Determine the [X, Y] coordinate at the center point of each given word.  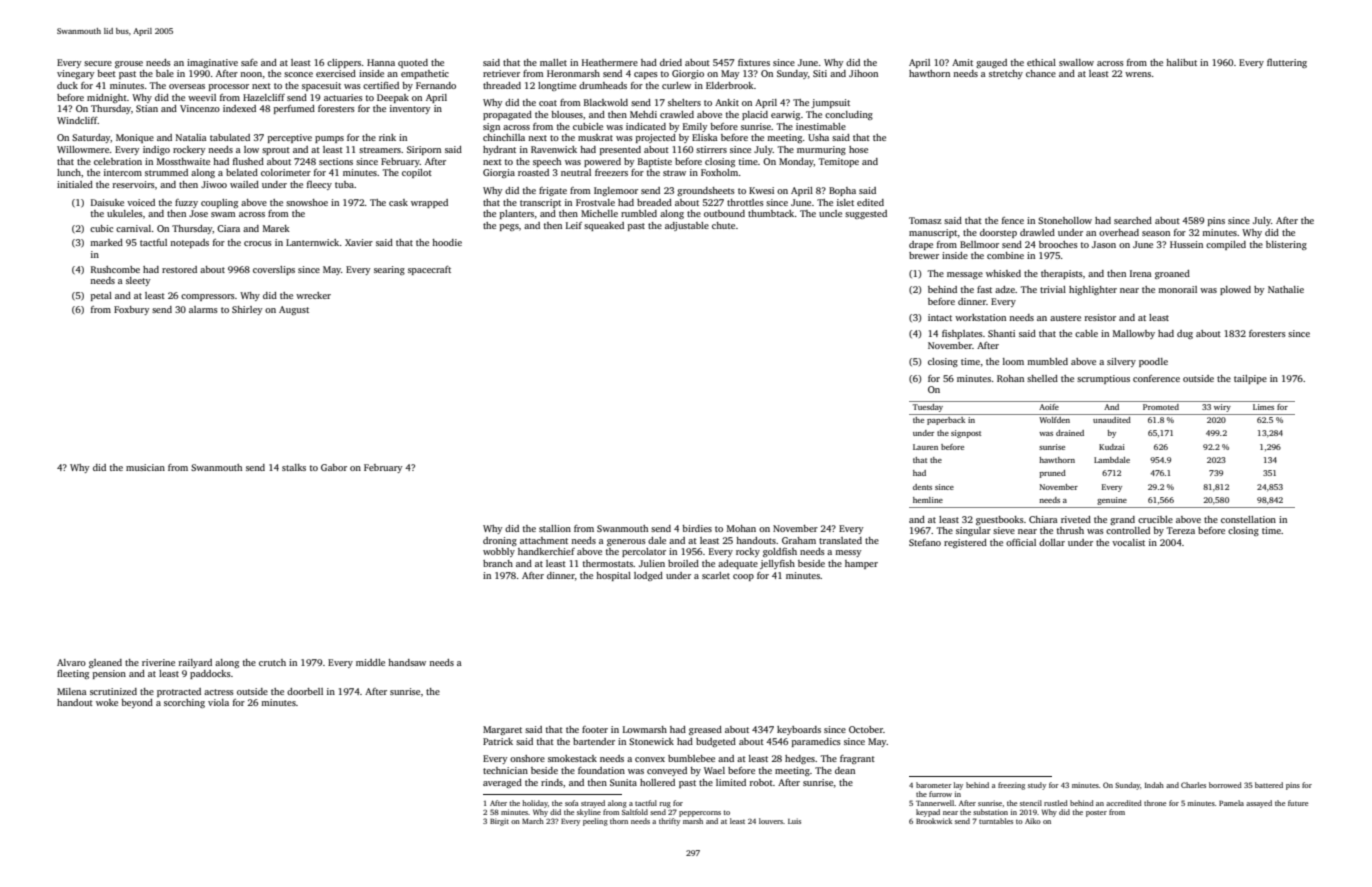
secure [98, 63]
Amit [962, 62]
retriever [501, 73]
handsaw [407, 662]
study [1037, 786]
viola [218, 702]
